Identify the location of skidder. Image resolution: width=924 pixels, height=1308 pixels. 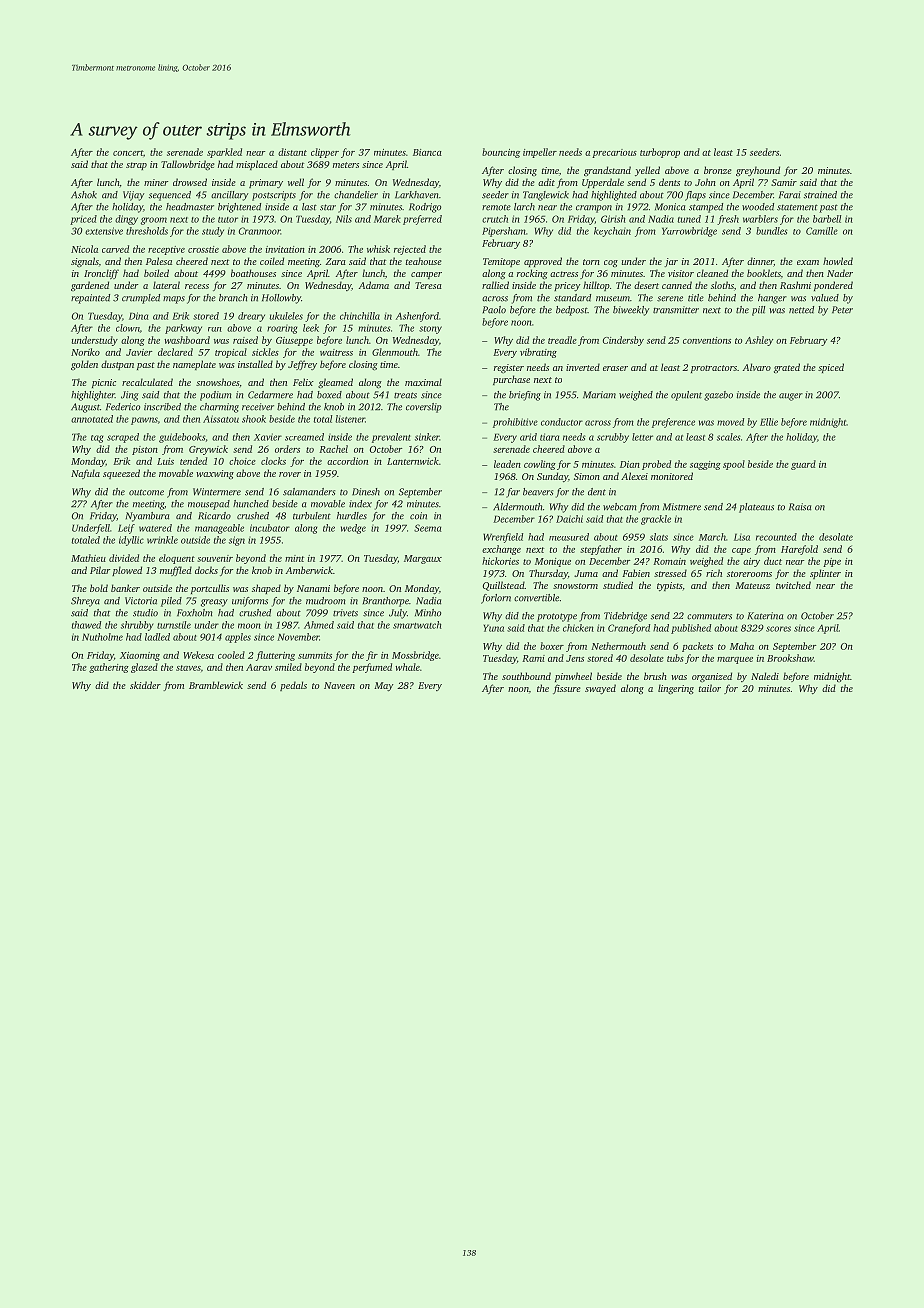
(145, 685).
